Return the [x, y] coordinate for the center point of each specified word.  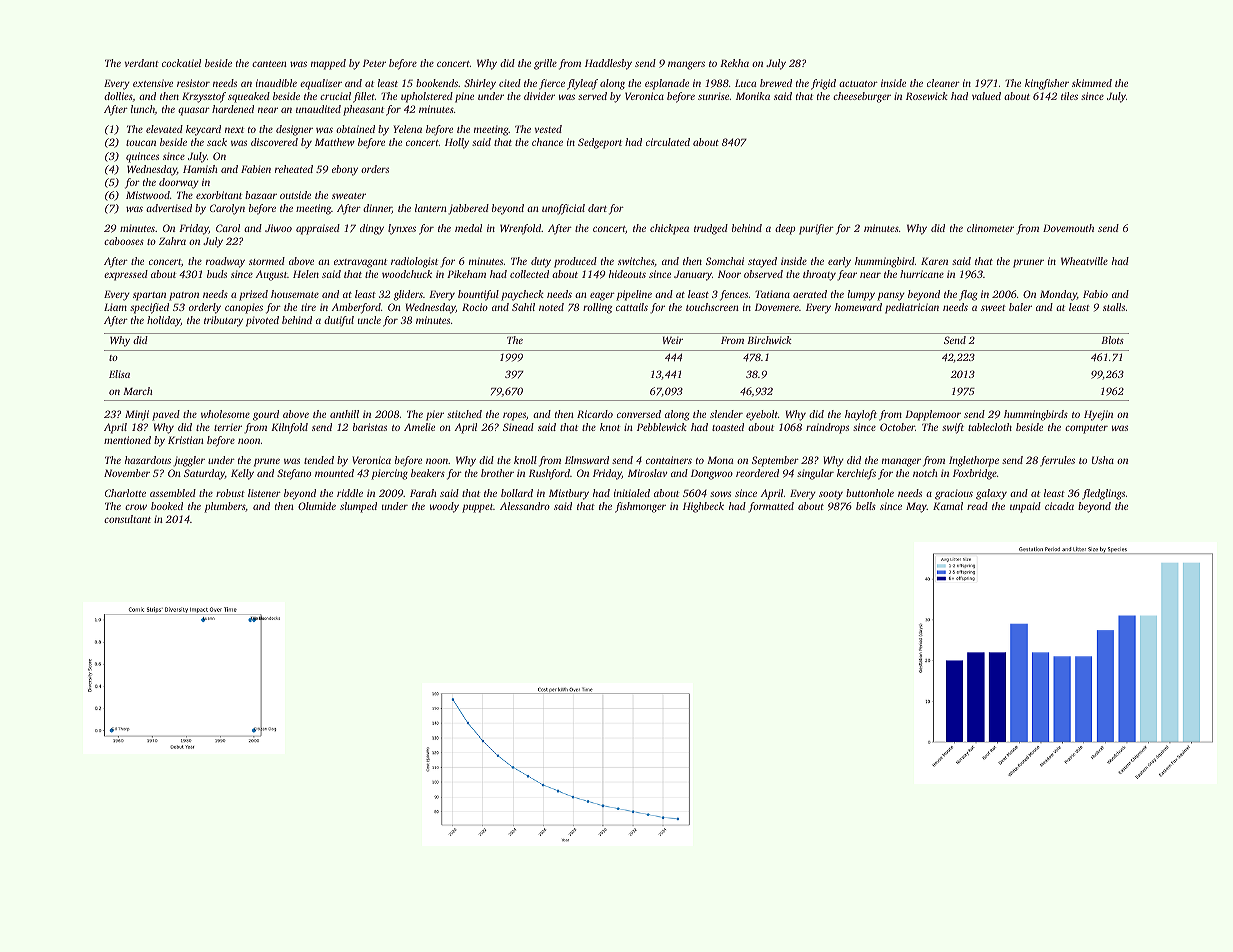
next [234, 130]
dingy [372, 229]
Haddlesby [608, 64]
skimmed [1092, 83]
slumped [358, 507]
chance [547, 142]
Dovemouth [1068, 228]
